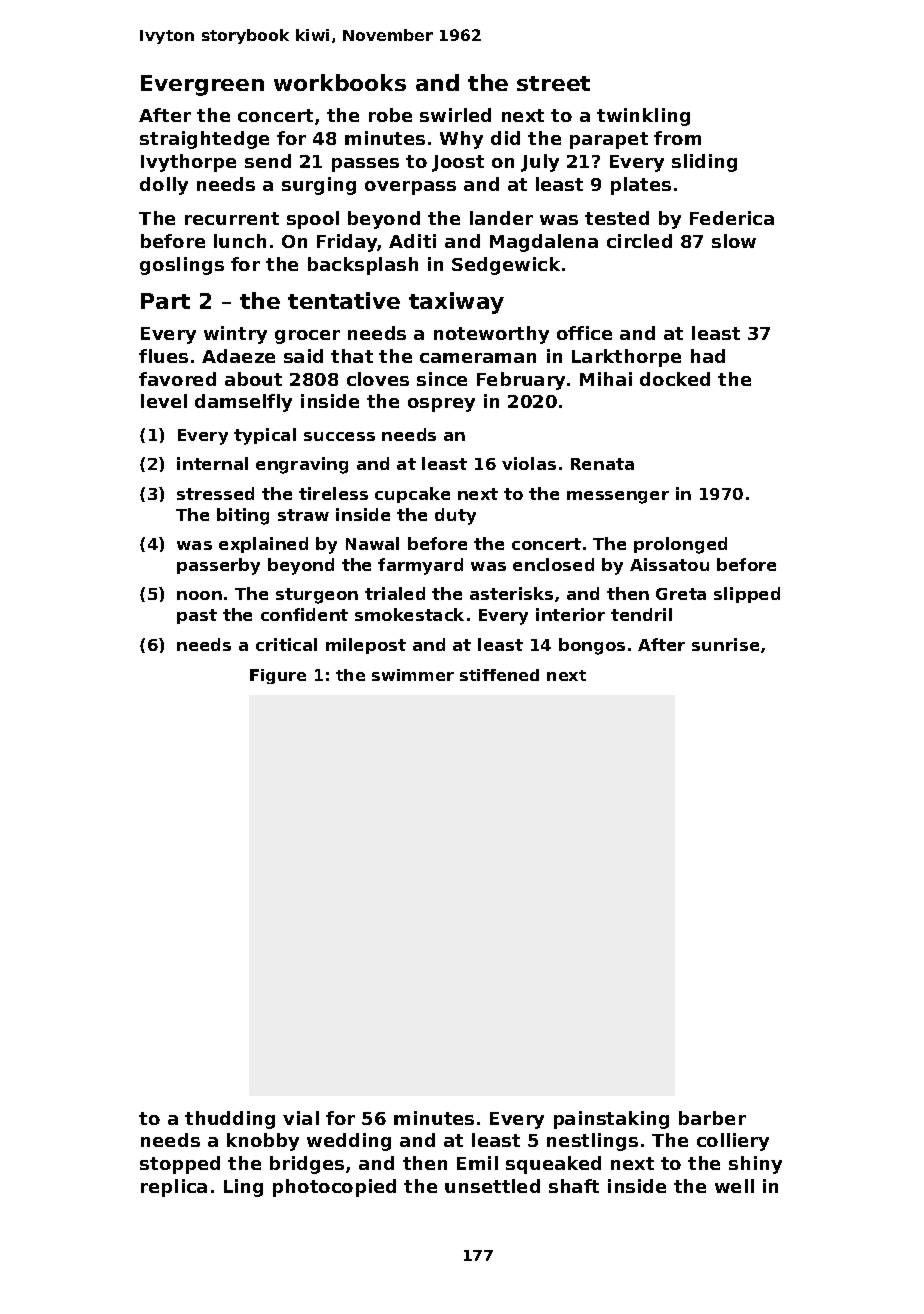 This screenshot has width=924, height=1314. I want to click on from, so click(677, 138).
